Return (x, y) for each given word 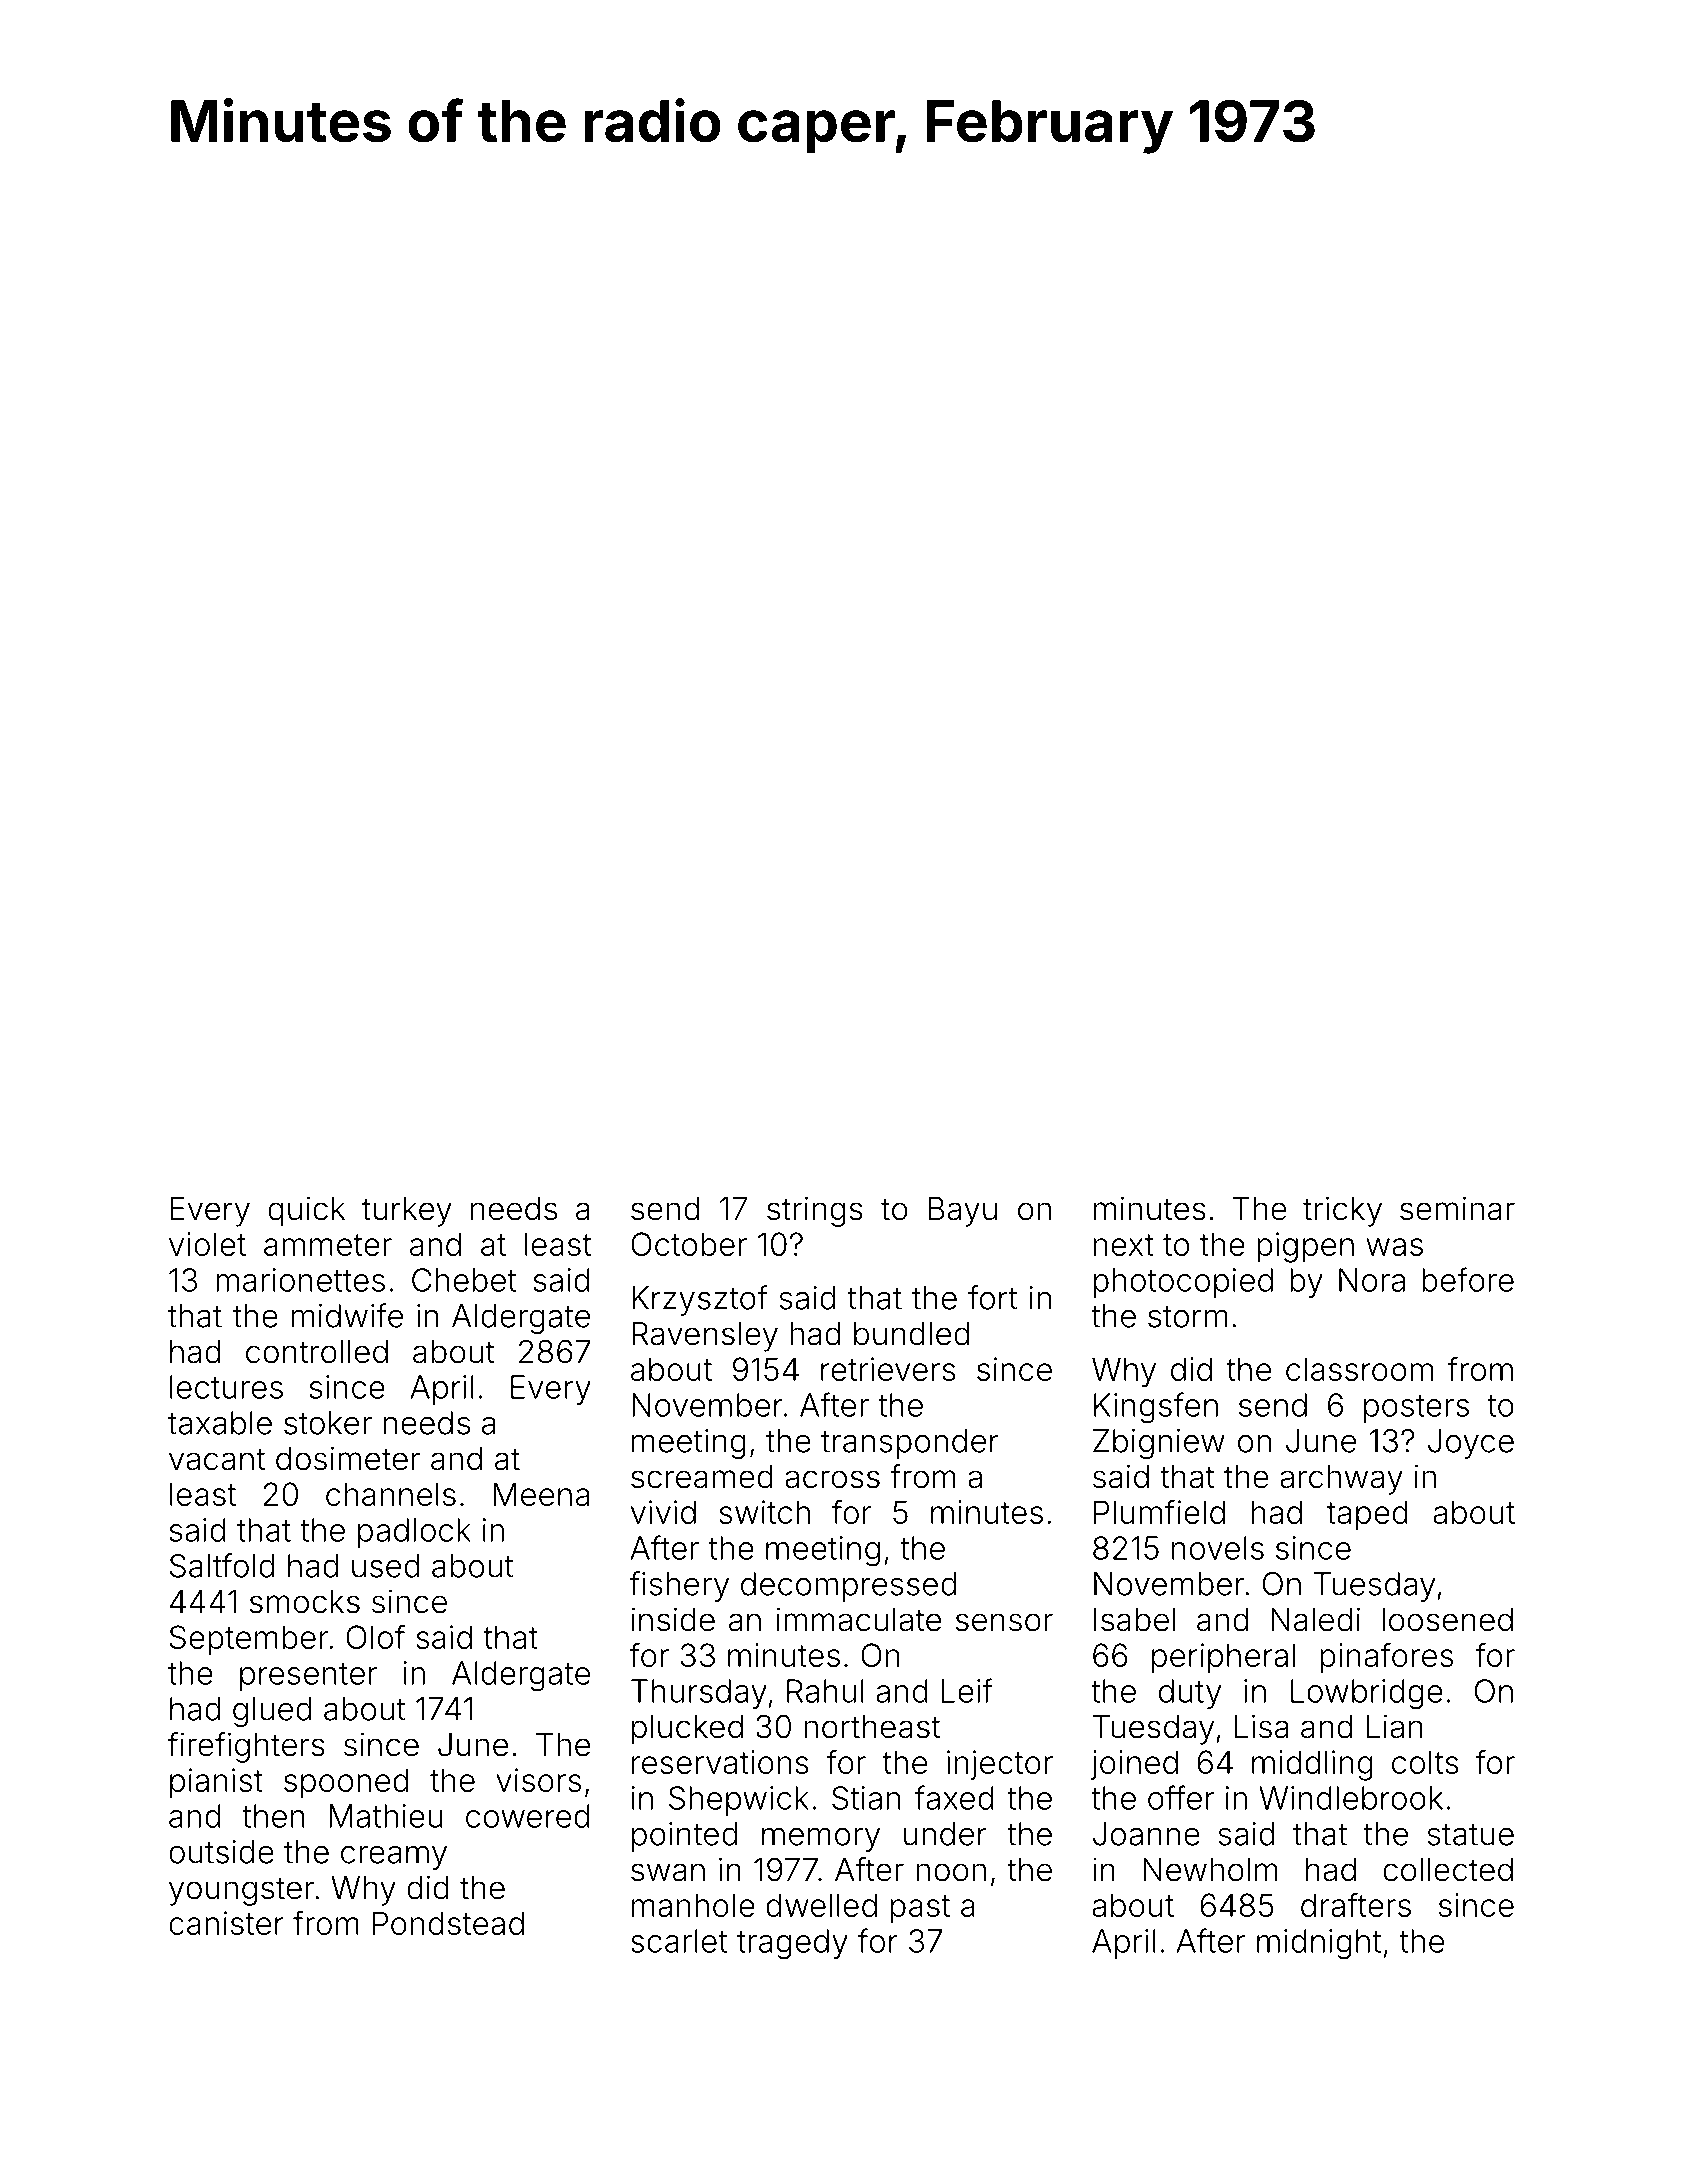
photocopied (1183, 1283)
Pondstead (448, 1923)
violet (207, 1244)
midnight (1319, 1944)
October (689, 1244)
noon (951, 1872)
